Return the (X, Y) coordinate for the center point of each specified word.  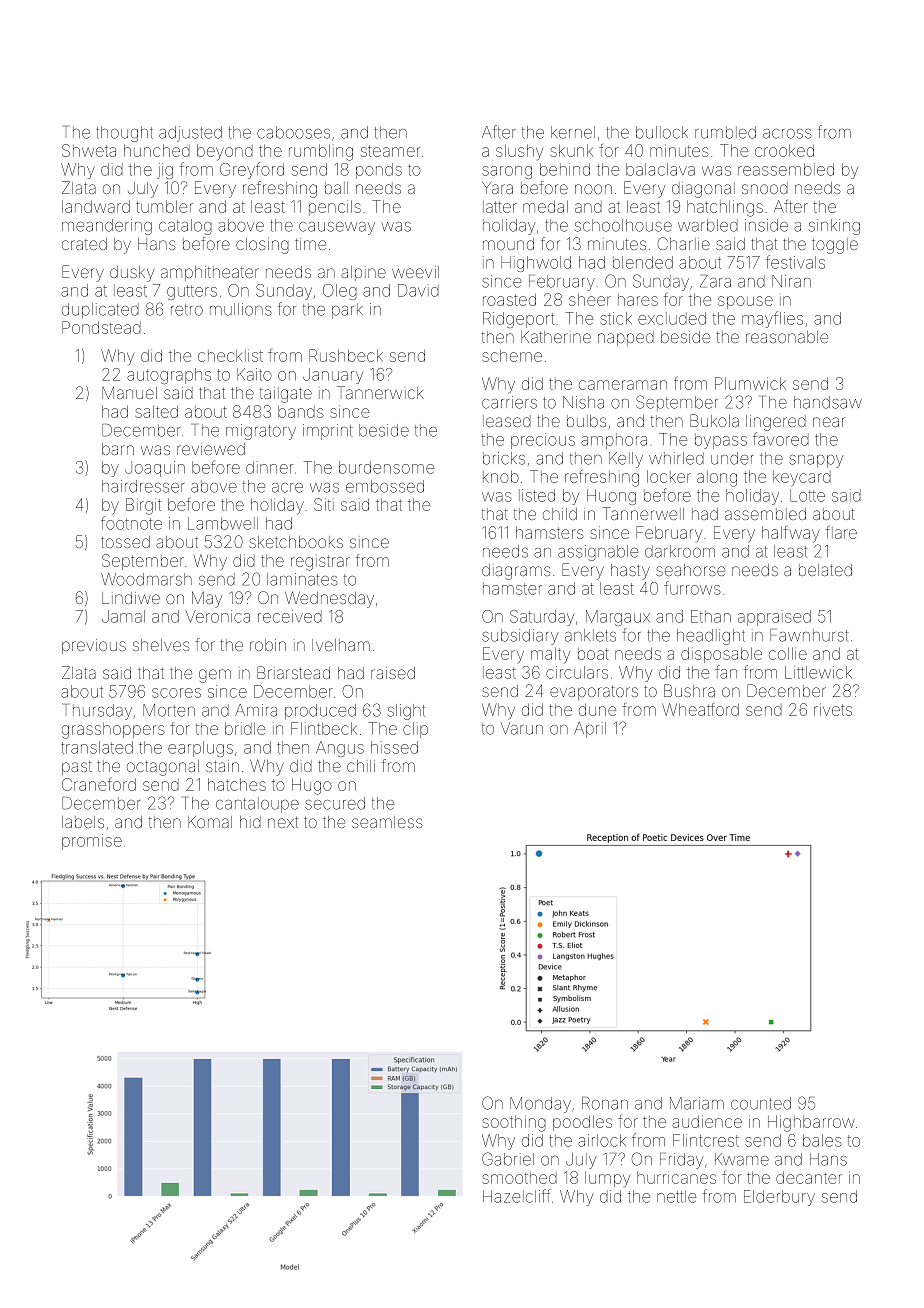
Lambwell (223, 523)
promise (92, 842)
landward (96, 206)
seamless (387, 822)
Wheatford (700, 709)
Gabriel (508, 1159)
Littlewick (818, 672)
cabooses (293, 132)
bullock (662, 132)
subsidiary (520, 637)
